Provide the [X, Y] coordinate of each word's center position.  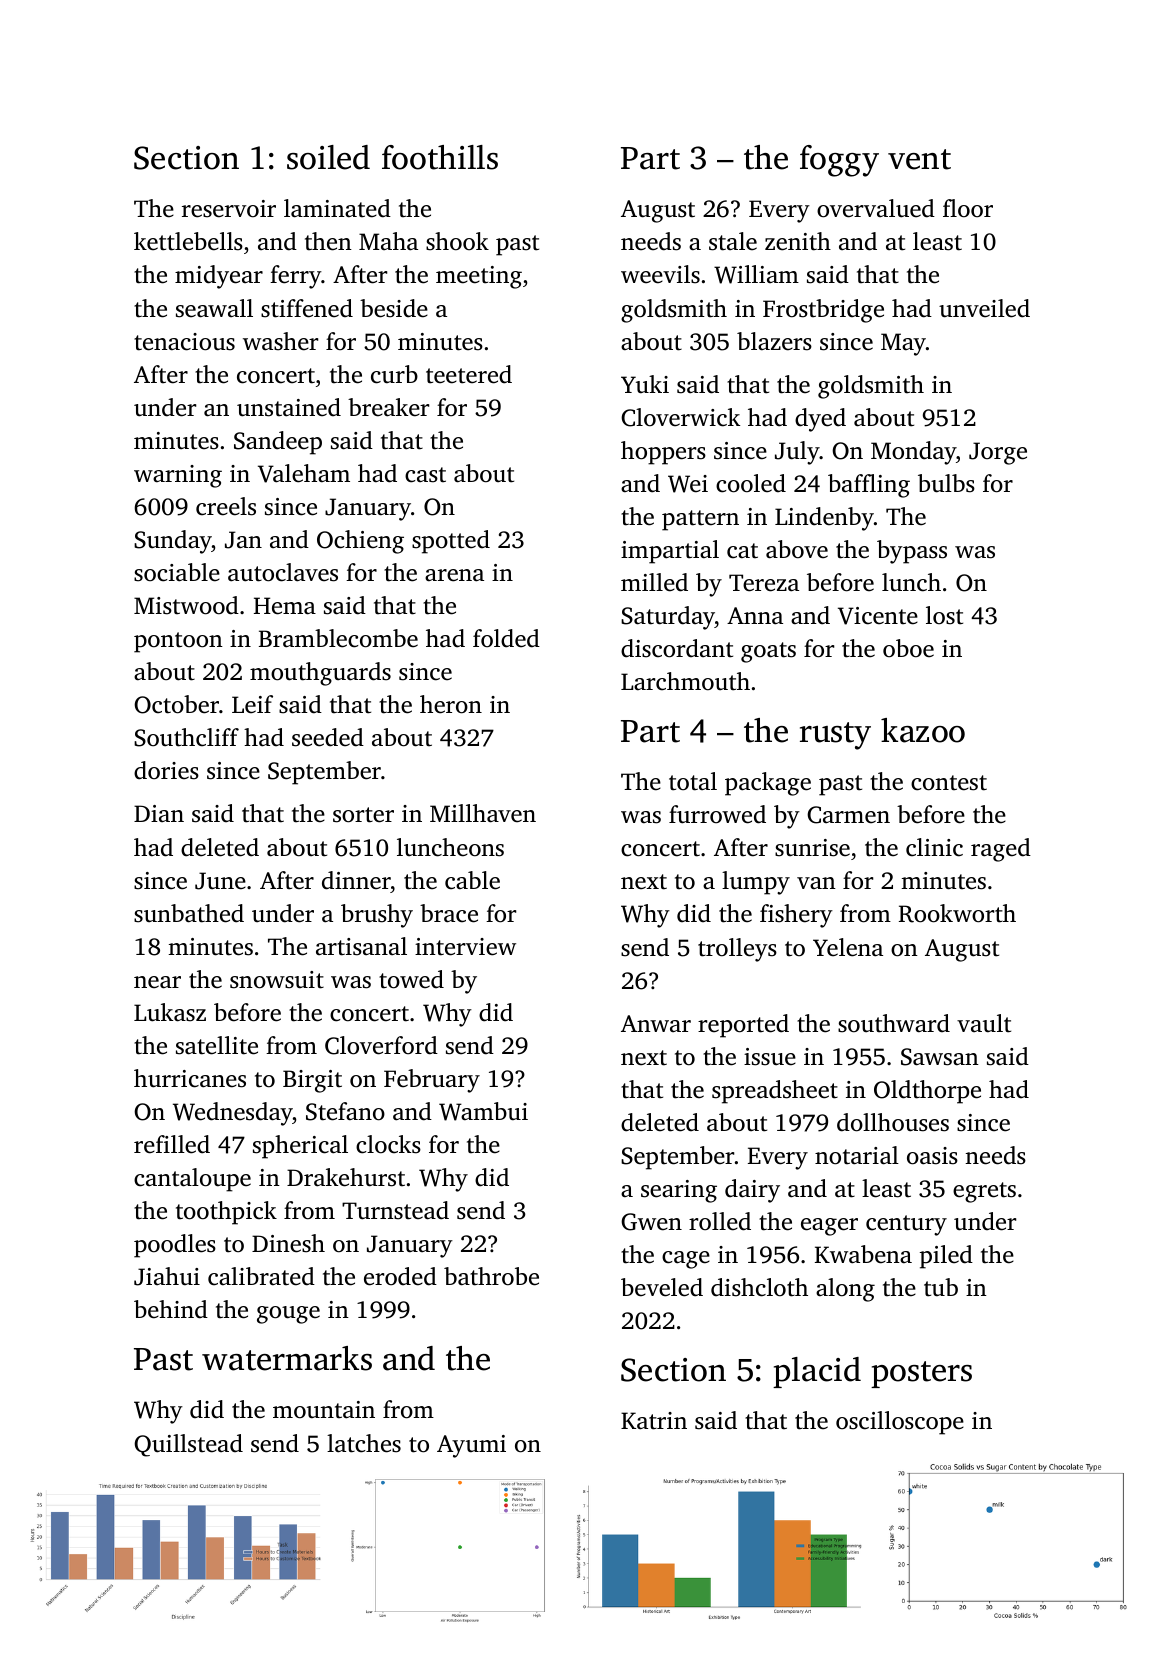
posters [921, 1374]
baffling [869, 486]
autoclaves [283, 572]
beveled [662, 1287]
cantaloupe [192, 1180]
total [693, 781]
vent [919, 159]
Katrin [654, 1421]
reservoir [229, 209]
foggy [839, 161]
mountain [324, 1410]
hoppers [663, 453]
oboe [908, 648]
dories [166, 770]
